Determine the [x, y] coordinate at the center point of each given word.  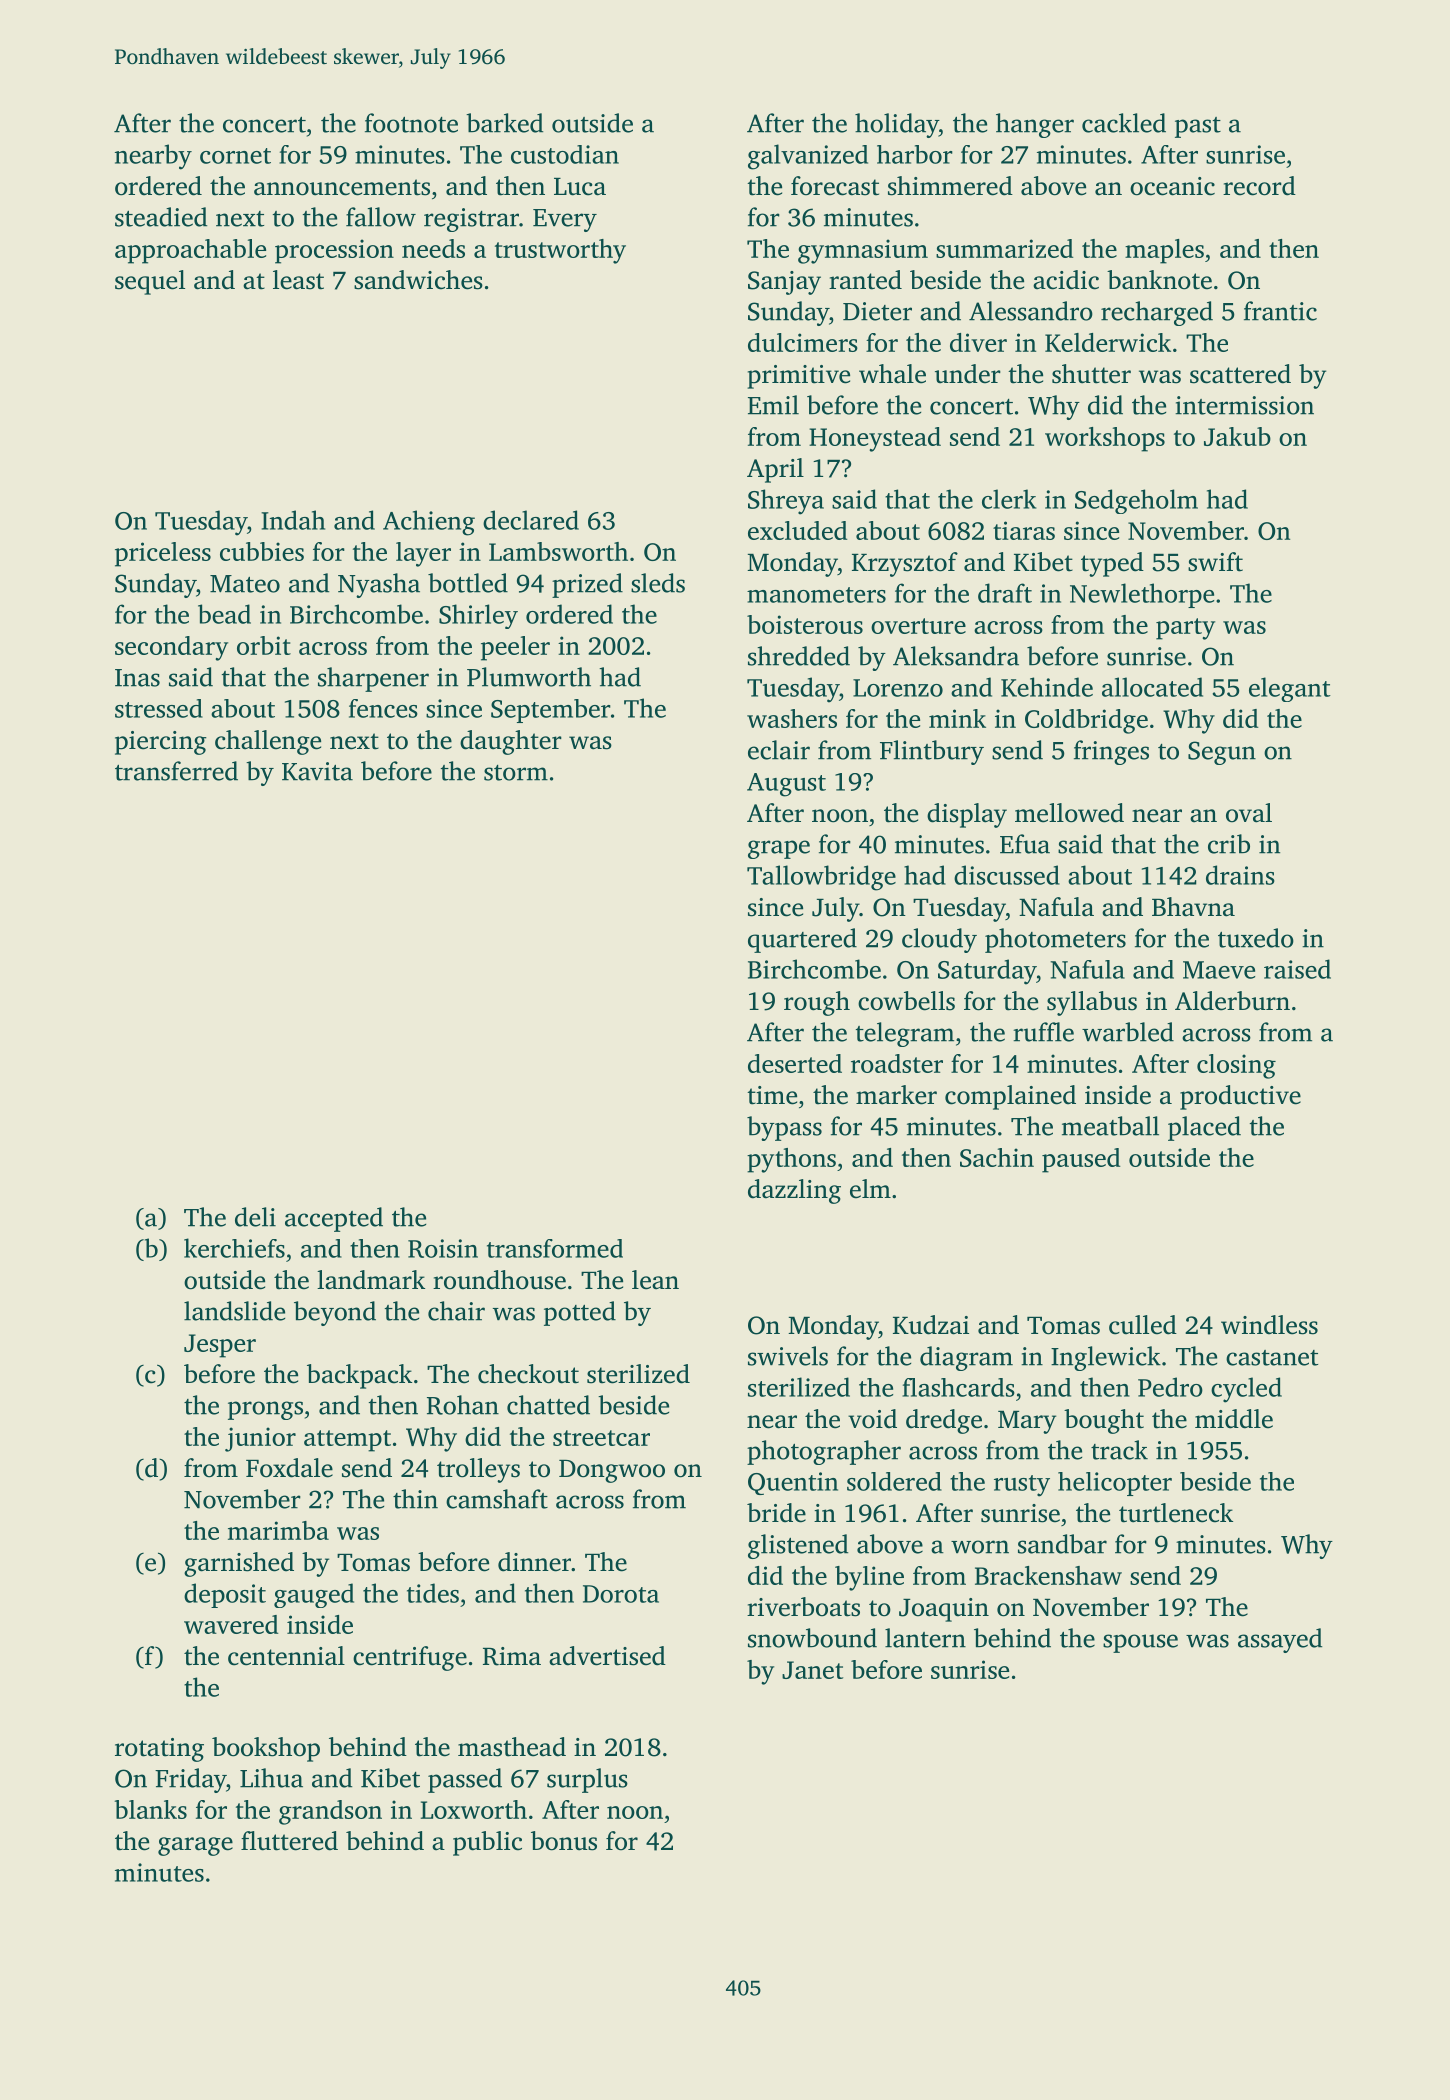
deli [255, 1217]
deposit [225, 1595]
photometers [1055, 940]
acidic [1066, 280]
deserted [795, 1063]
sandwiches [418, 280]
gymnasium [863, 251]
